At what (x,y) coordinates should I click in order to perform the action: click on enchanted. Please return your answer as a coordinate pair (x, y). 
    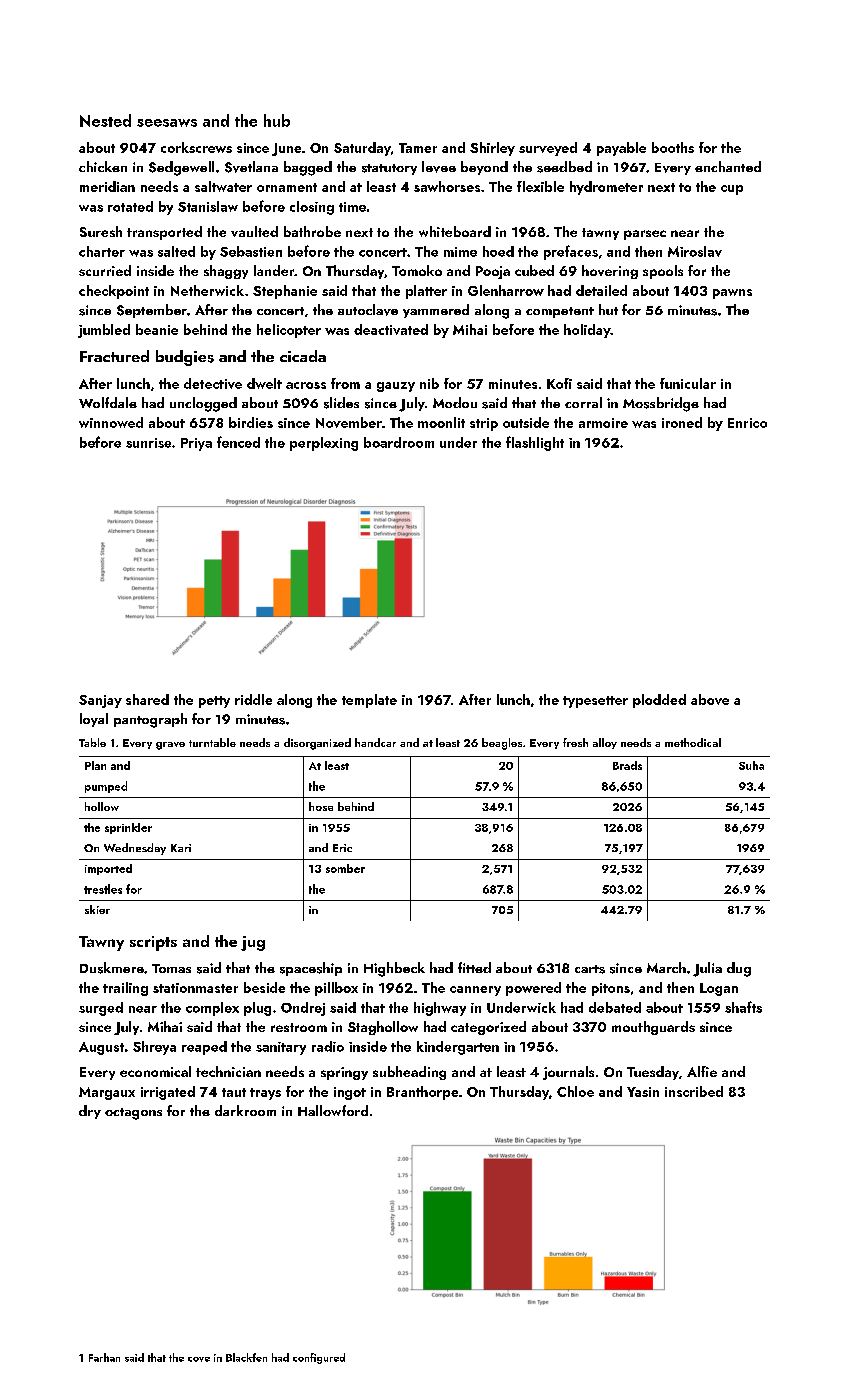
    Looking at the image, I should click on (728, 166).
